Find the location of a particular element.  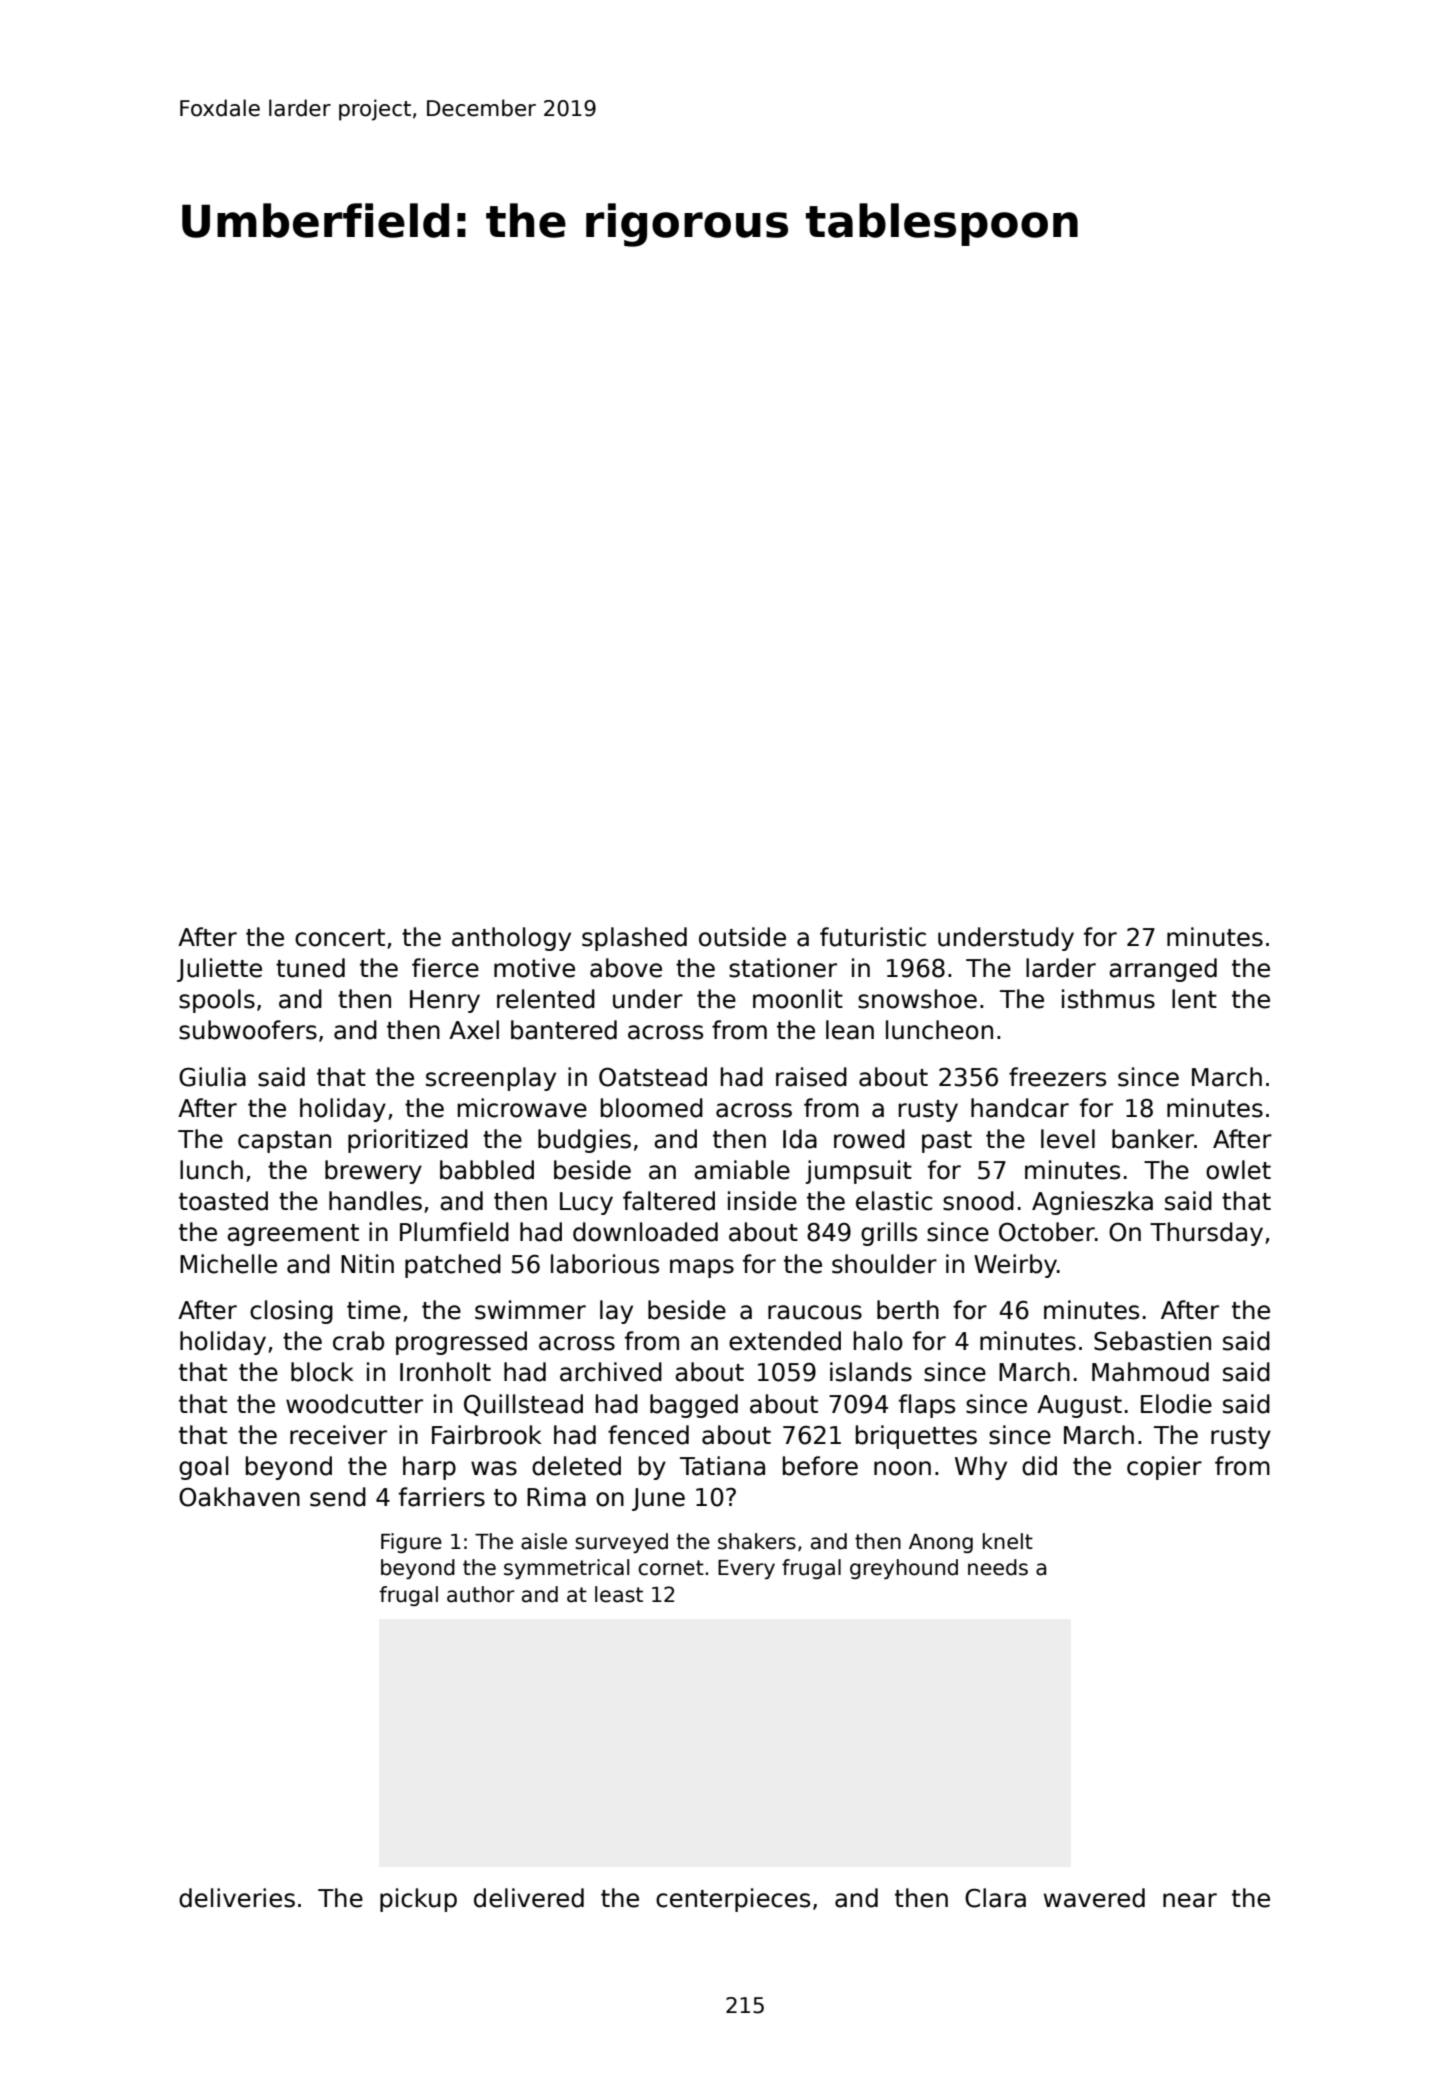

deliveries is located at coordinates (237, 1898).
